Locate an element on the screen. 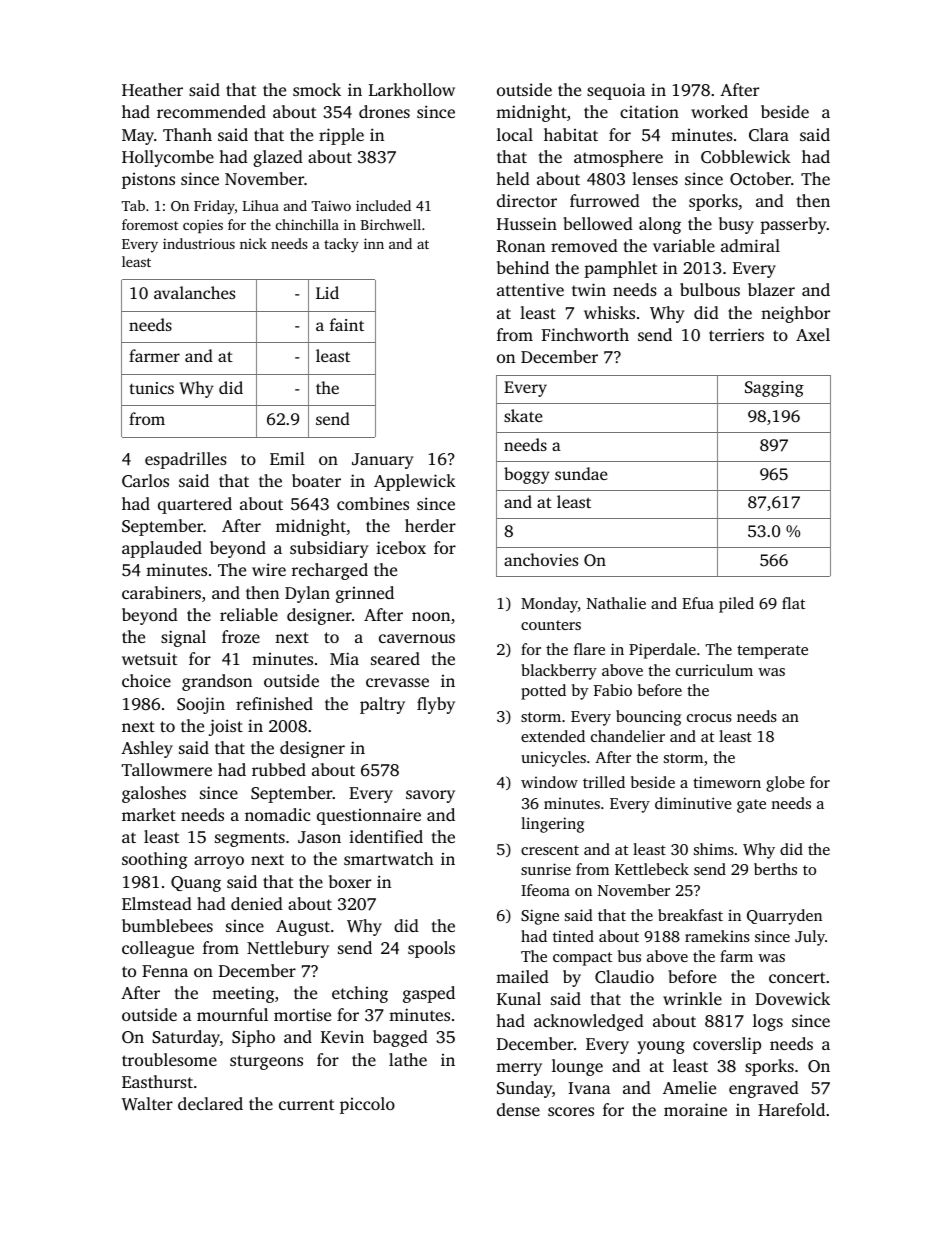  applauded is located at coordinates (162, 549).
